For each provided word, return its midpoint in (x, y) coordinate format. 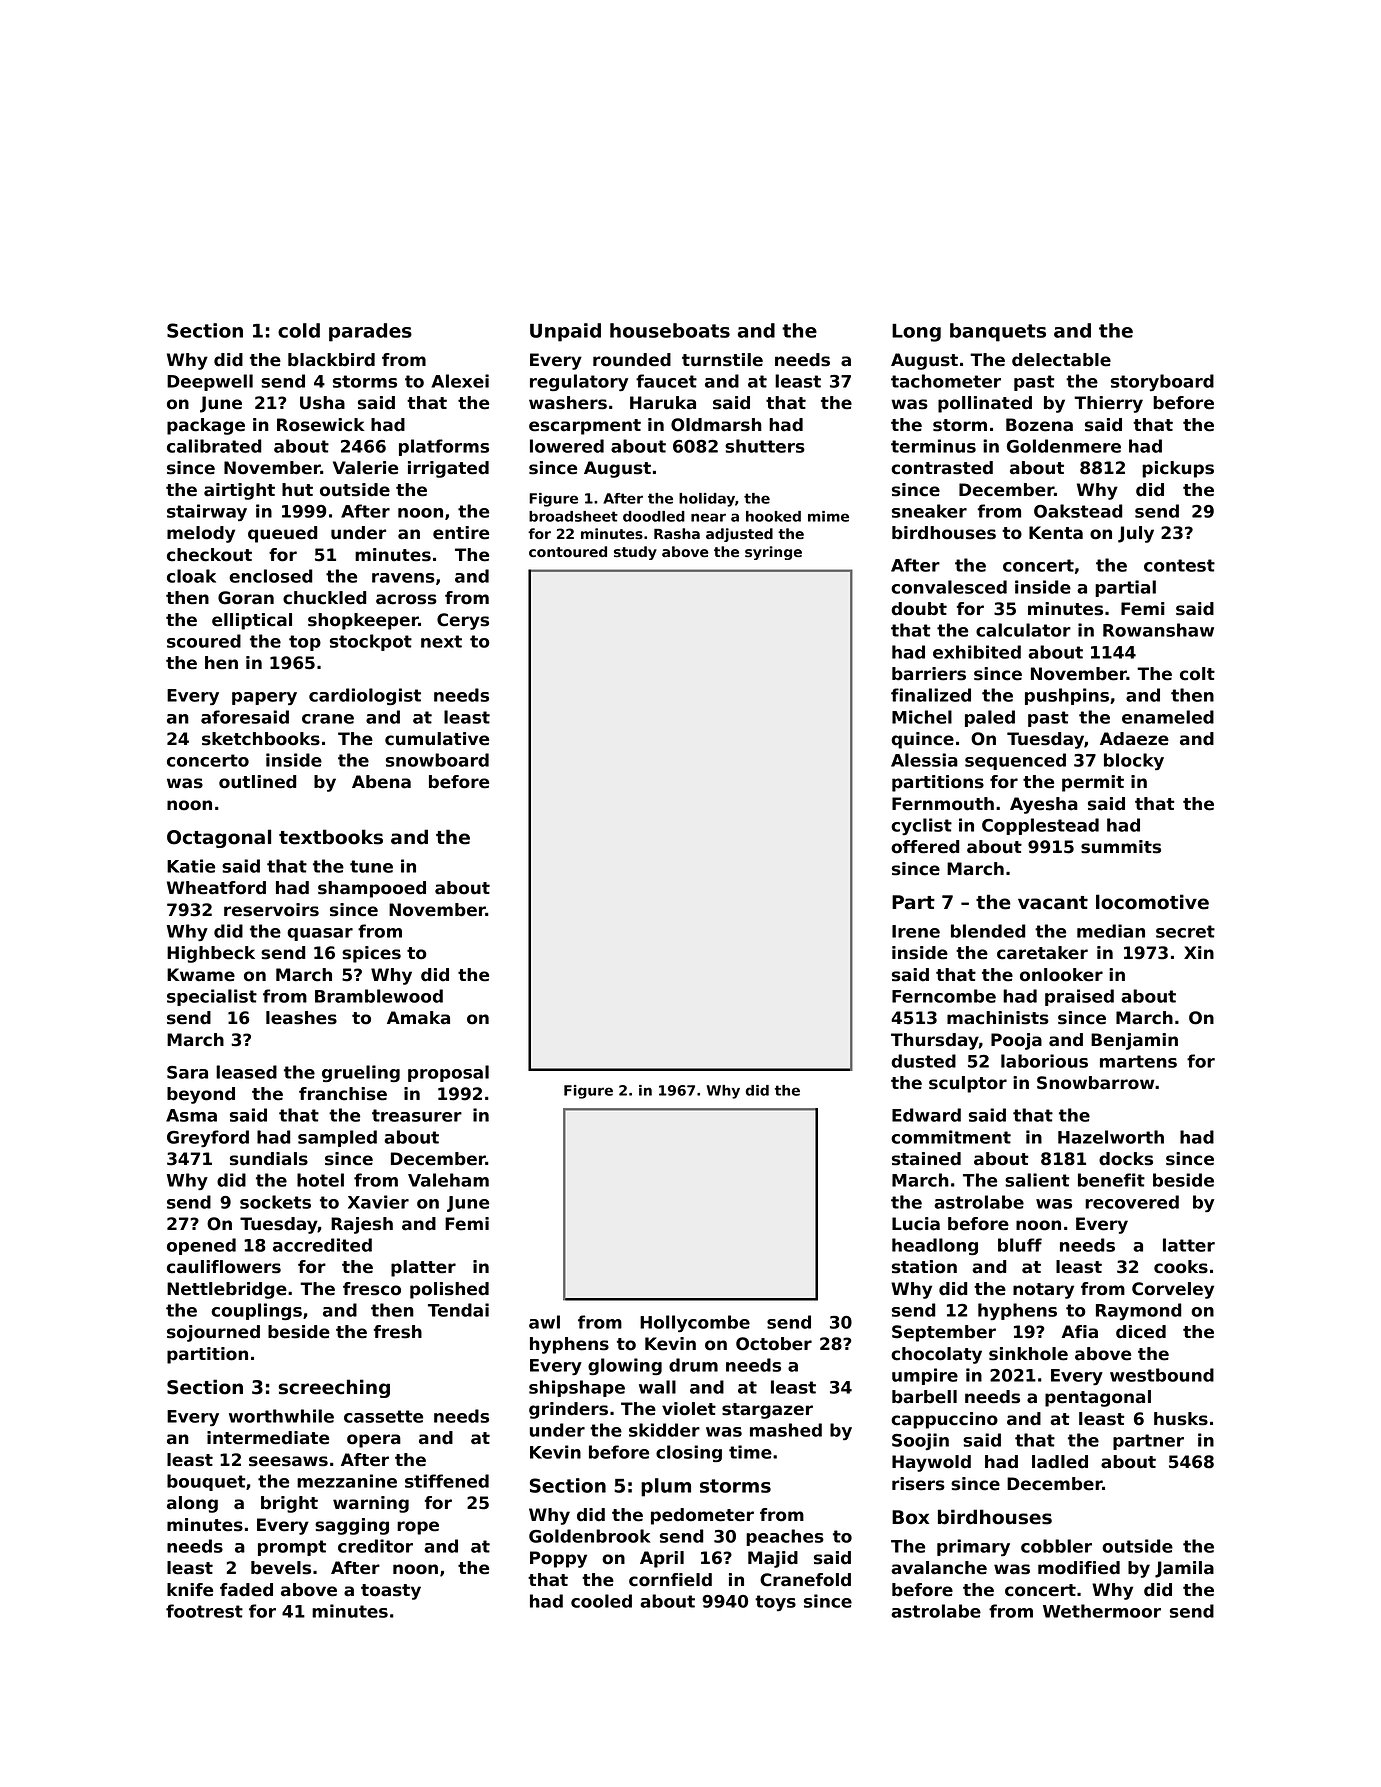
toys (775, 1603)
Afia (1079, 1332)
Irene (916, 931)
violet (689, 1409)
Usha (322, 403)
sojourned (213, 1333)
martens (1138, 1061)
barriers (929, 674)
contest (1179, 565)
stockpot (371, 642)
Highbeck (211, 954)
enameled (1168, 717)
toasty (391, 1592)
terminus (933, 446)
